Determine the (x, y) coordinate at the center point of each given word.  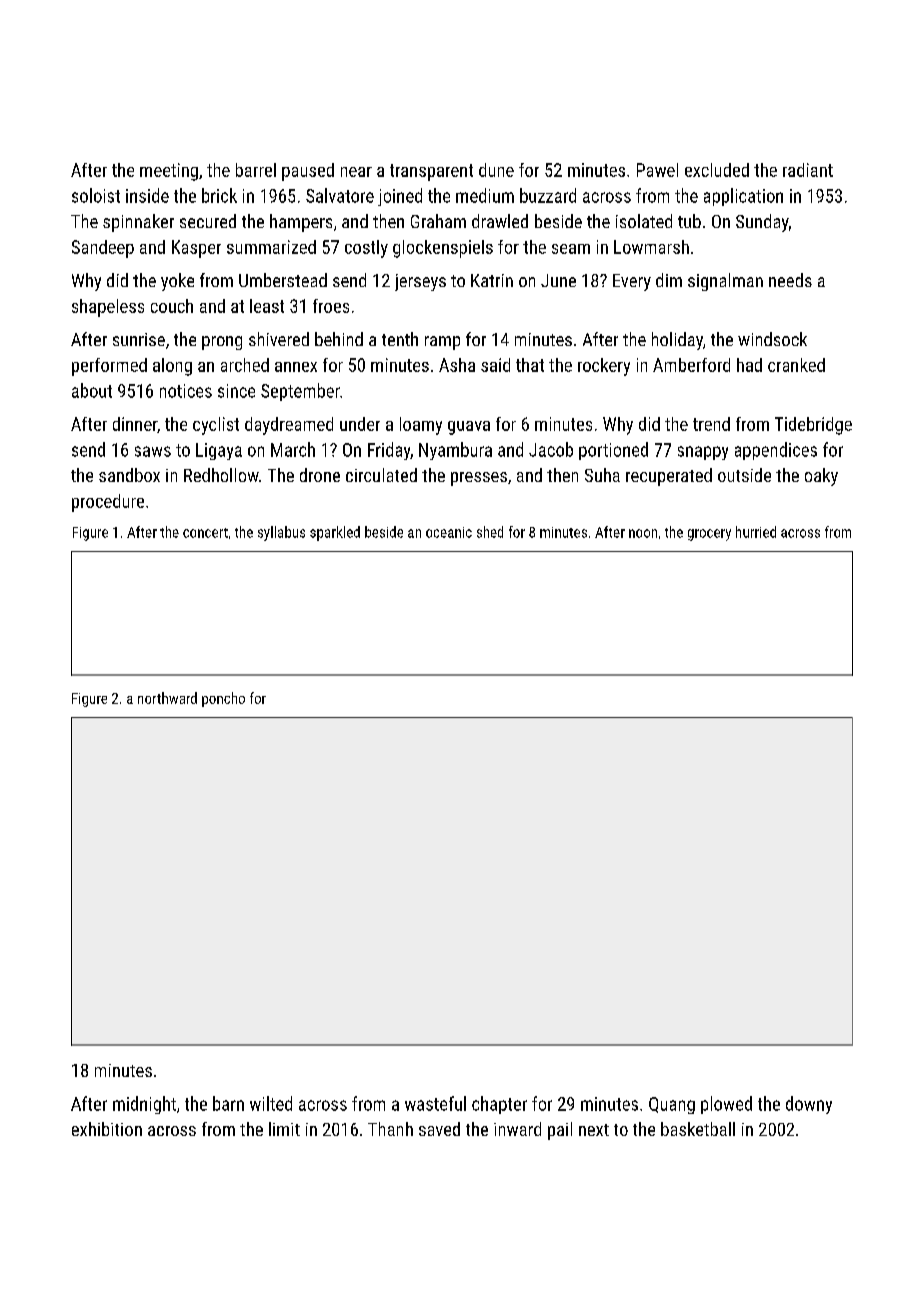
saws (153, 451)
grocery (709, 535)
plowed (726, 1105)
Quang (672, 1105)
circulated (381, 475)
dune (496, 170)
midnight (144, 1105)
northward (167, 698)
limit (284, 1129)
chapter (499, 1105)
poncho (223, 699)
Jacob (551, 449)
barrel (256, 170)
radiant (808, 170)
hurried (756, 532)
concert (205, 533)
